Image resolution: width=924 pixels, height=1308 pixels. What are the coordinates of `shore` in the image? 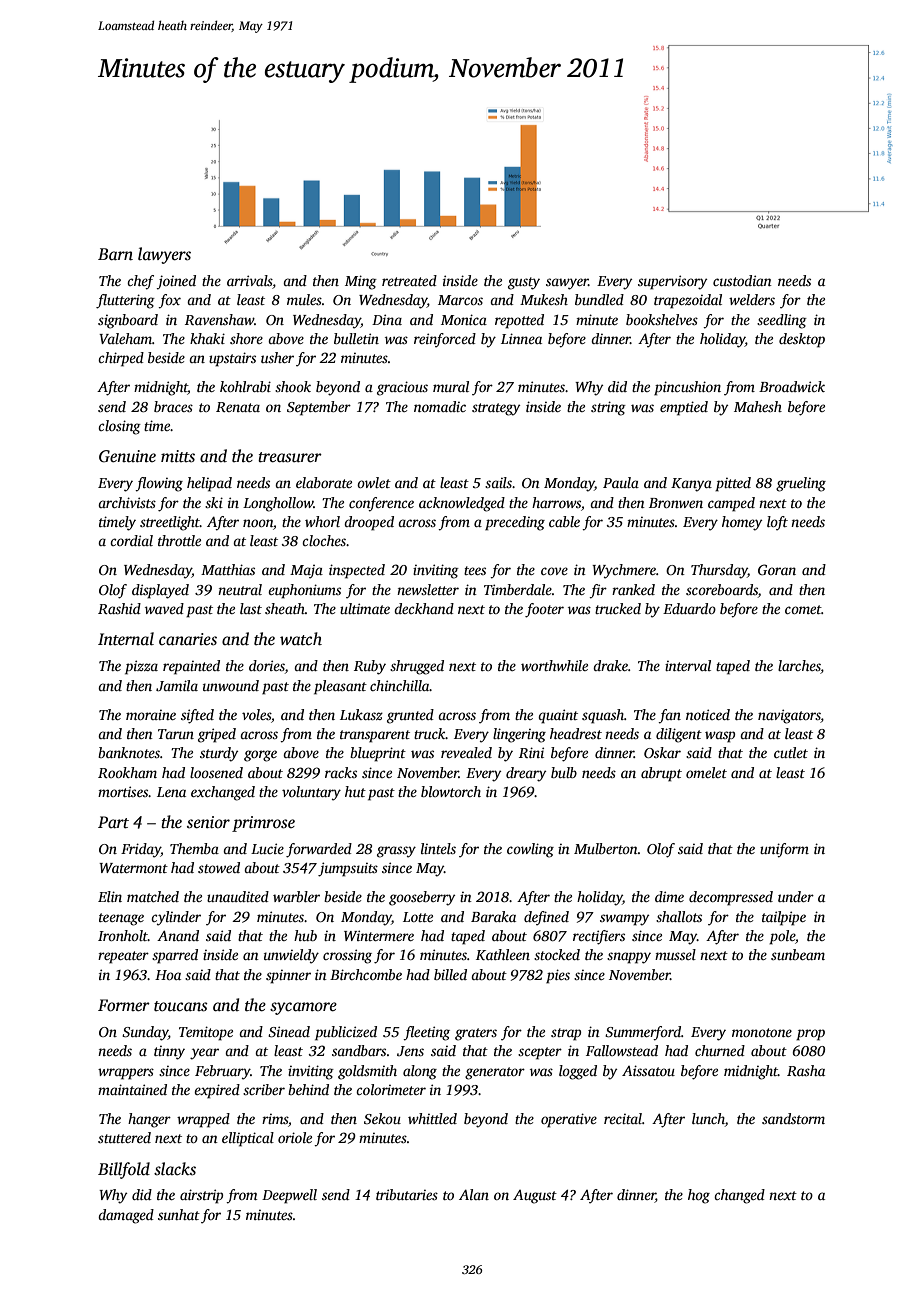 It's located at (246, 338).
